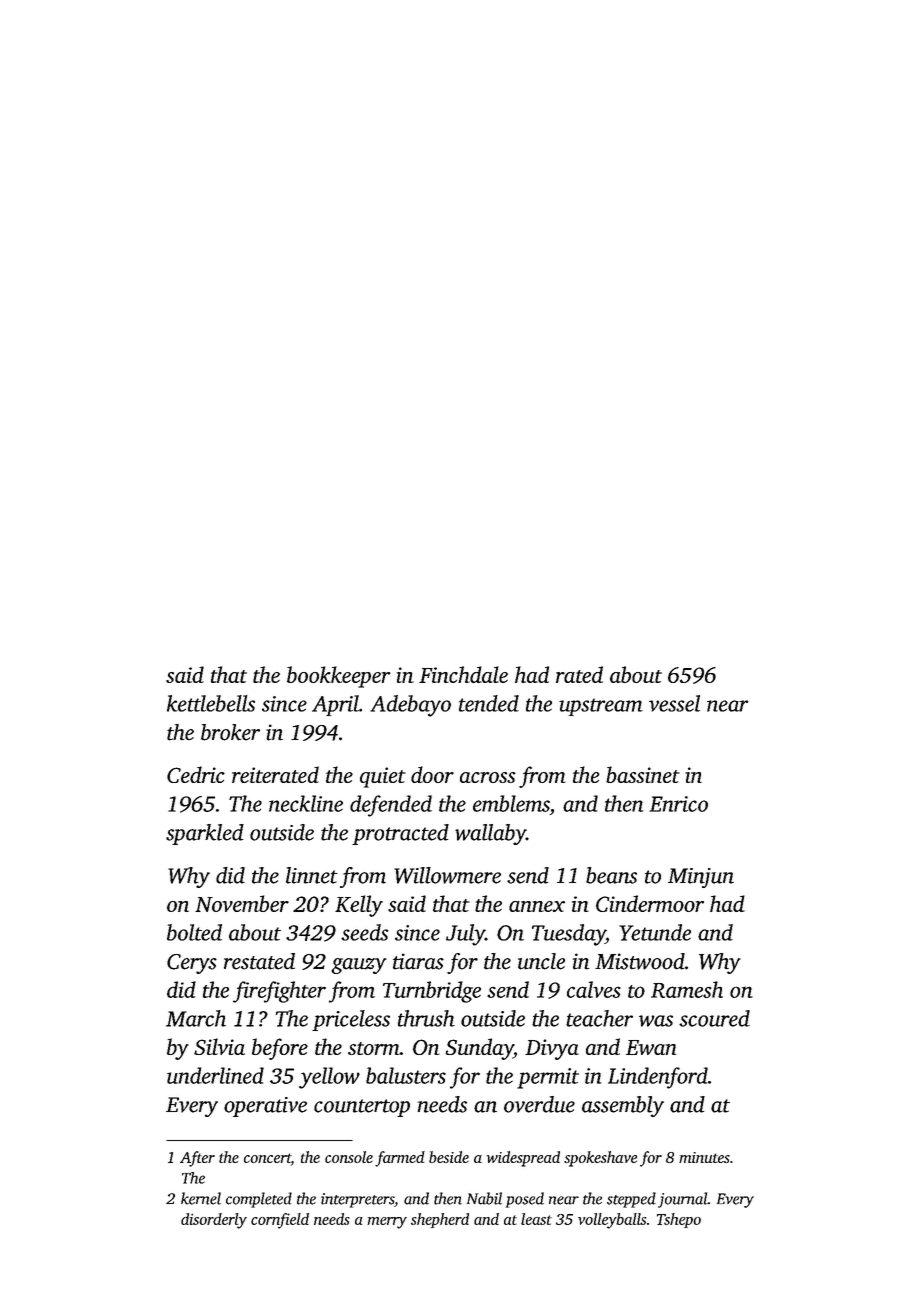  Describe the element at coordinates (242, 903) in the screenshot. I see `November` at that location.
